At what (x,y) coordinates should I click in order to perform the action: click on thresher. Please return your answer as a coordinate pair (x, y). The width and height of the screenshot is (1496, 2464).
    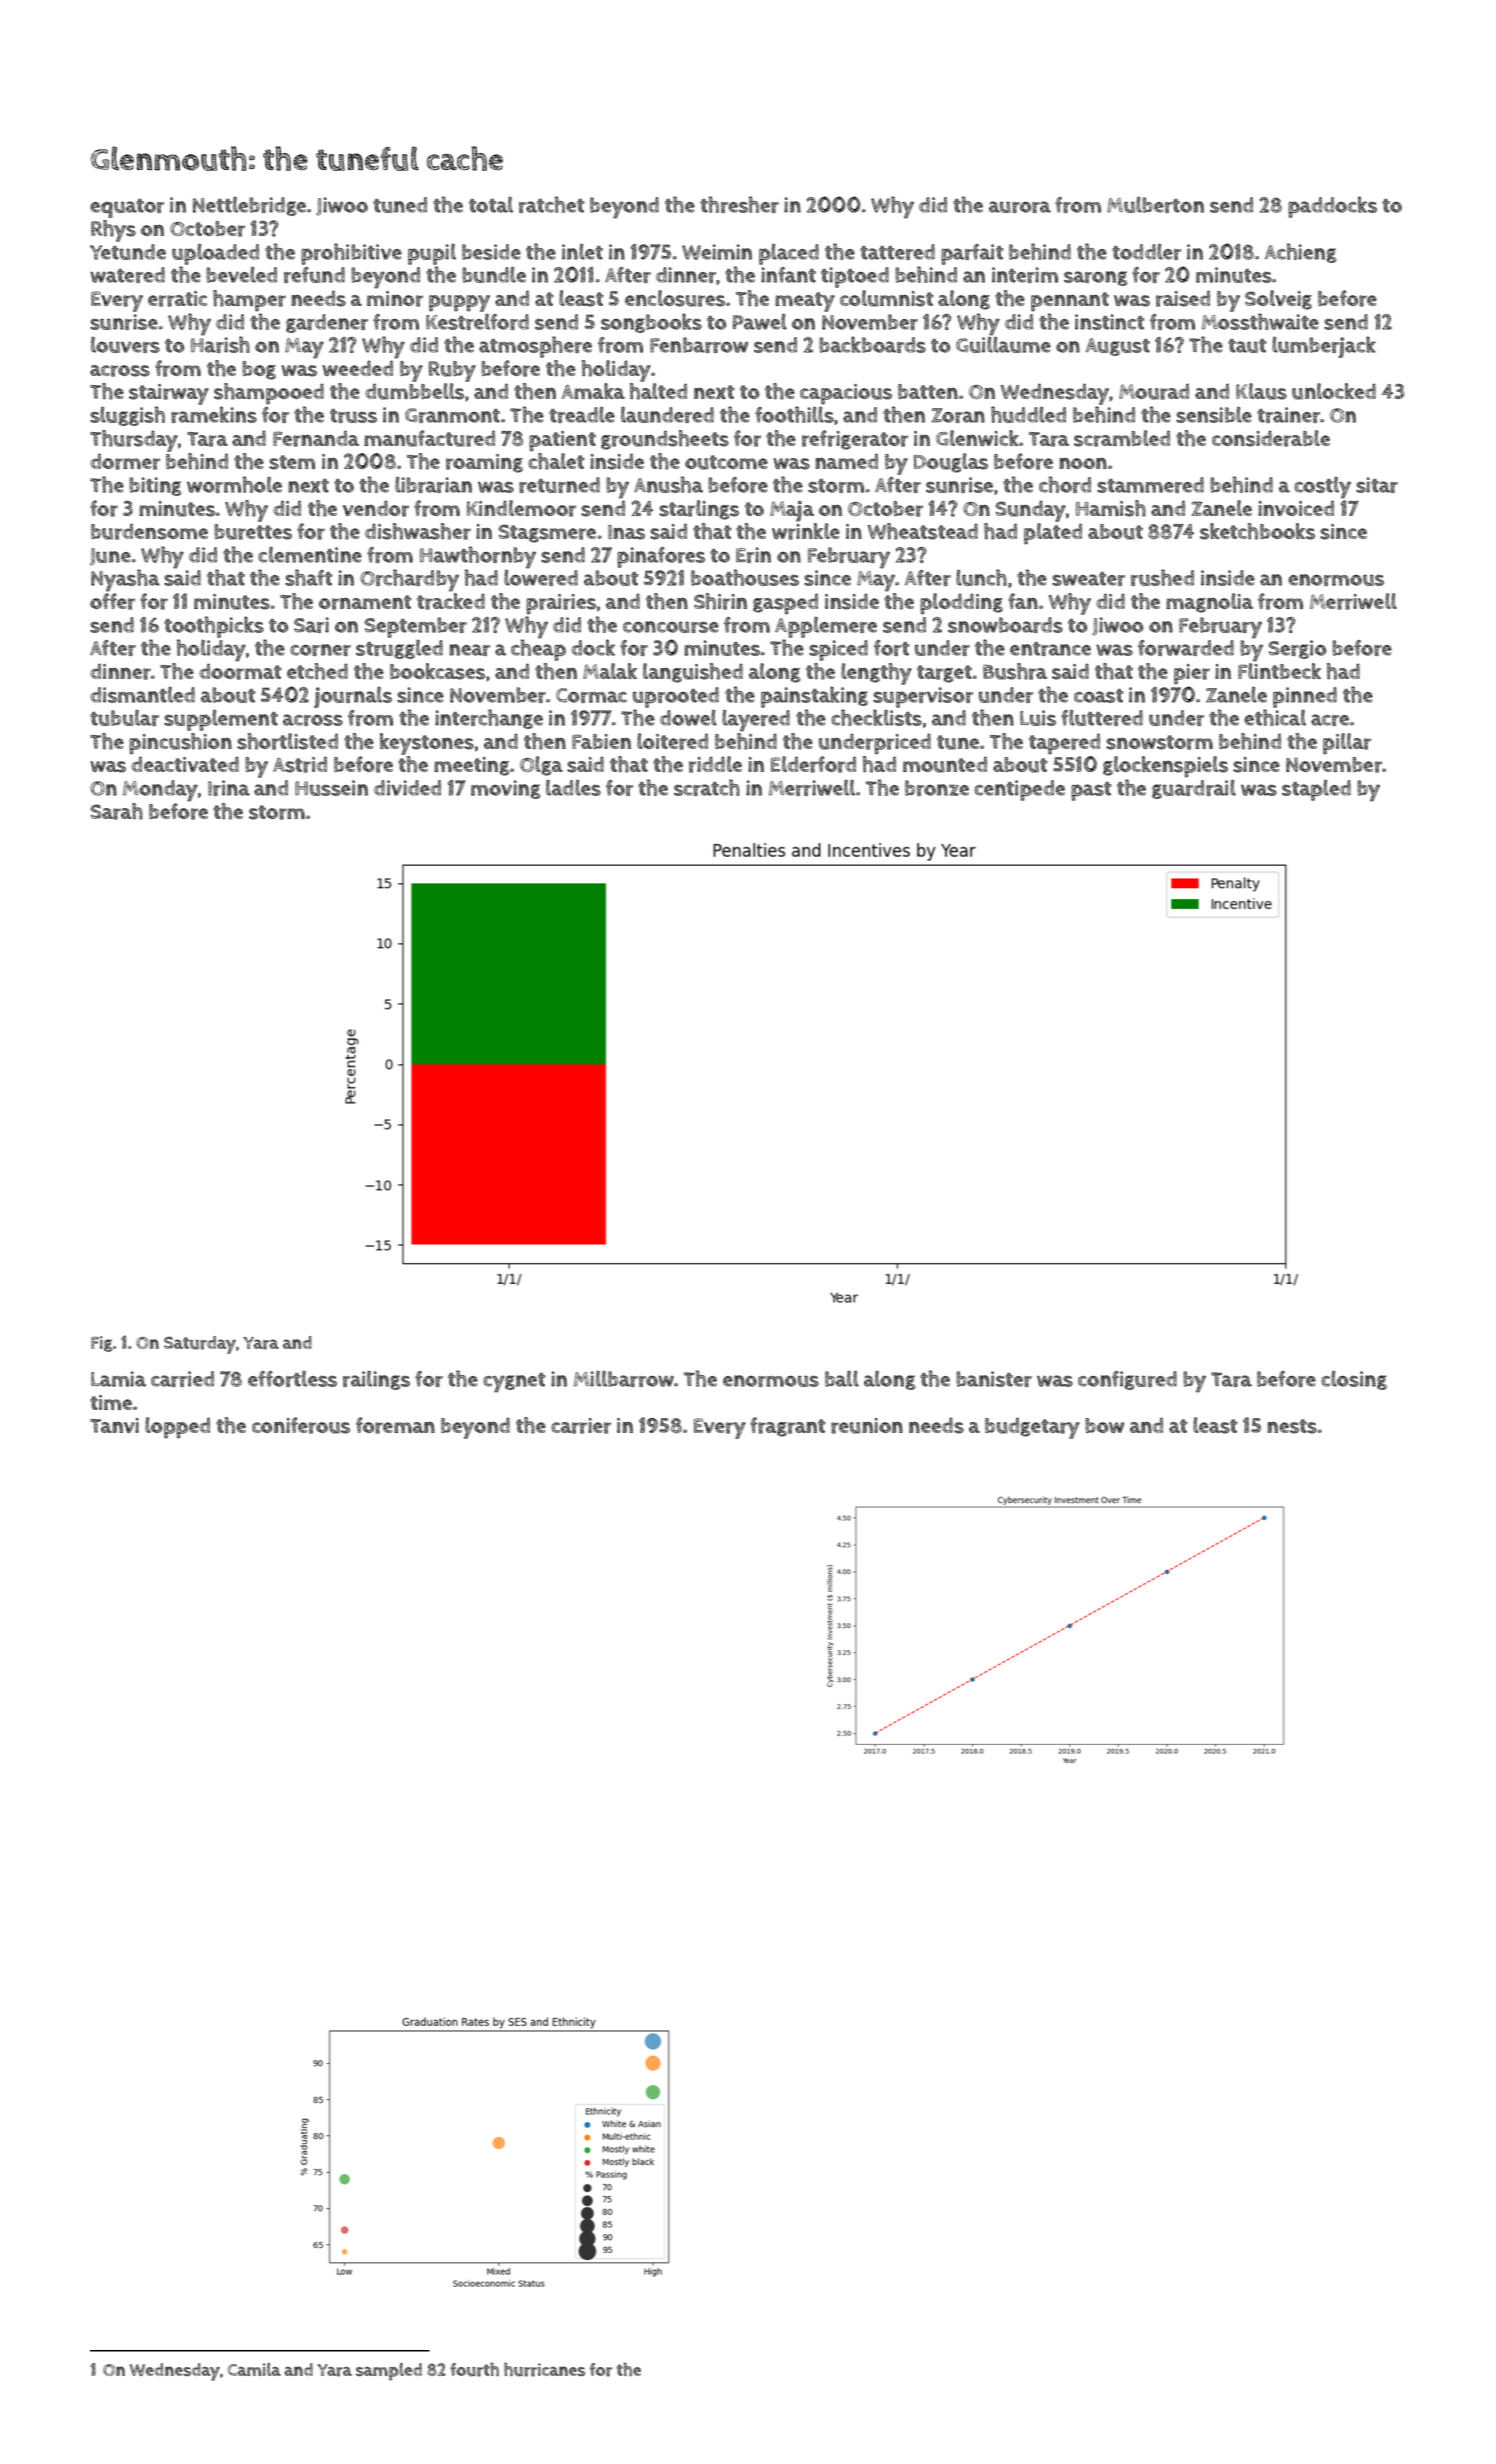
    Looking at the image, I should click on (739, 204).
